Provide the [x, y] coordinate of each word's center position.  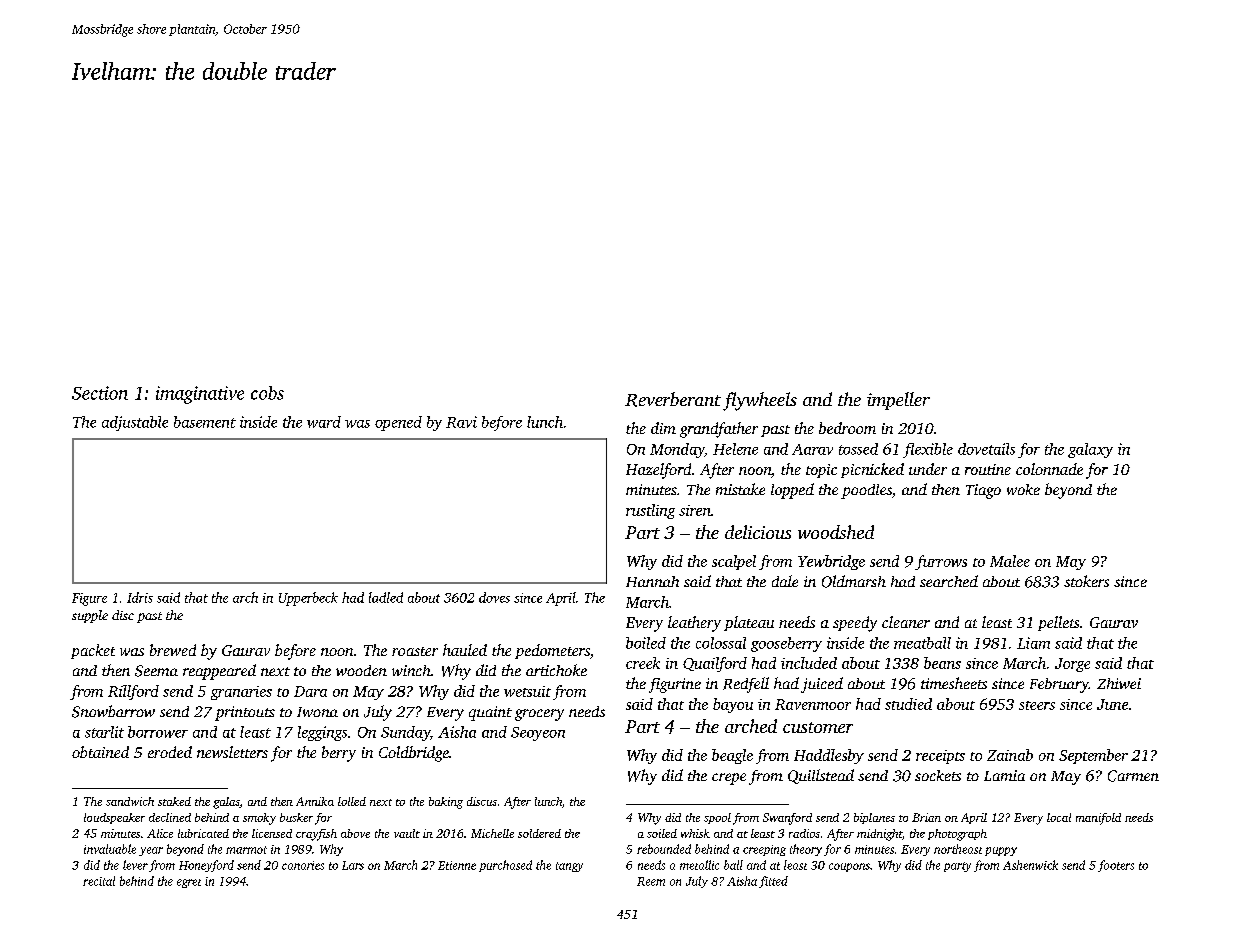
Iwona [317, 712]
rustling [650, 511]
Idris [140, 597]
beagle [732, 756]
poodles [866, 491]
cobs [267, 393]
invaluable [110, 849]
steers [1037, 705]
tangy [569, 867]
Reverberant [673, 399]
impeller [898, 401]
